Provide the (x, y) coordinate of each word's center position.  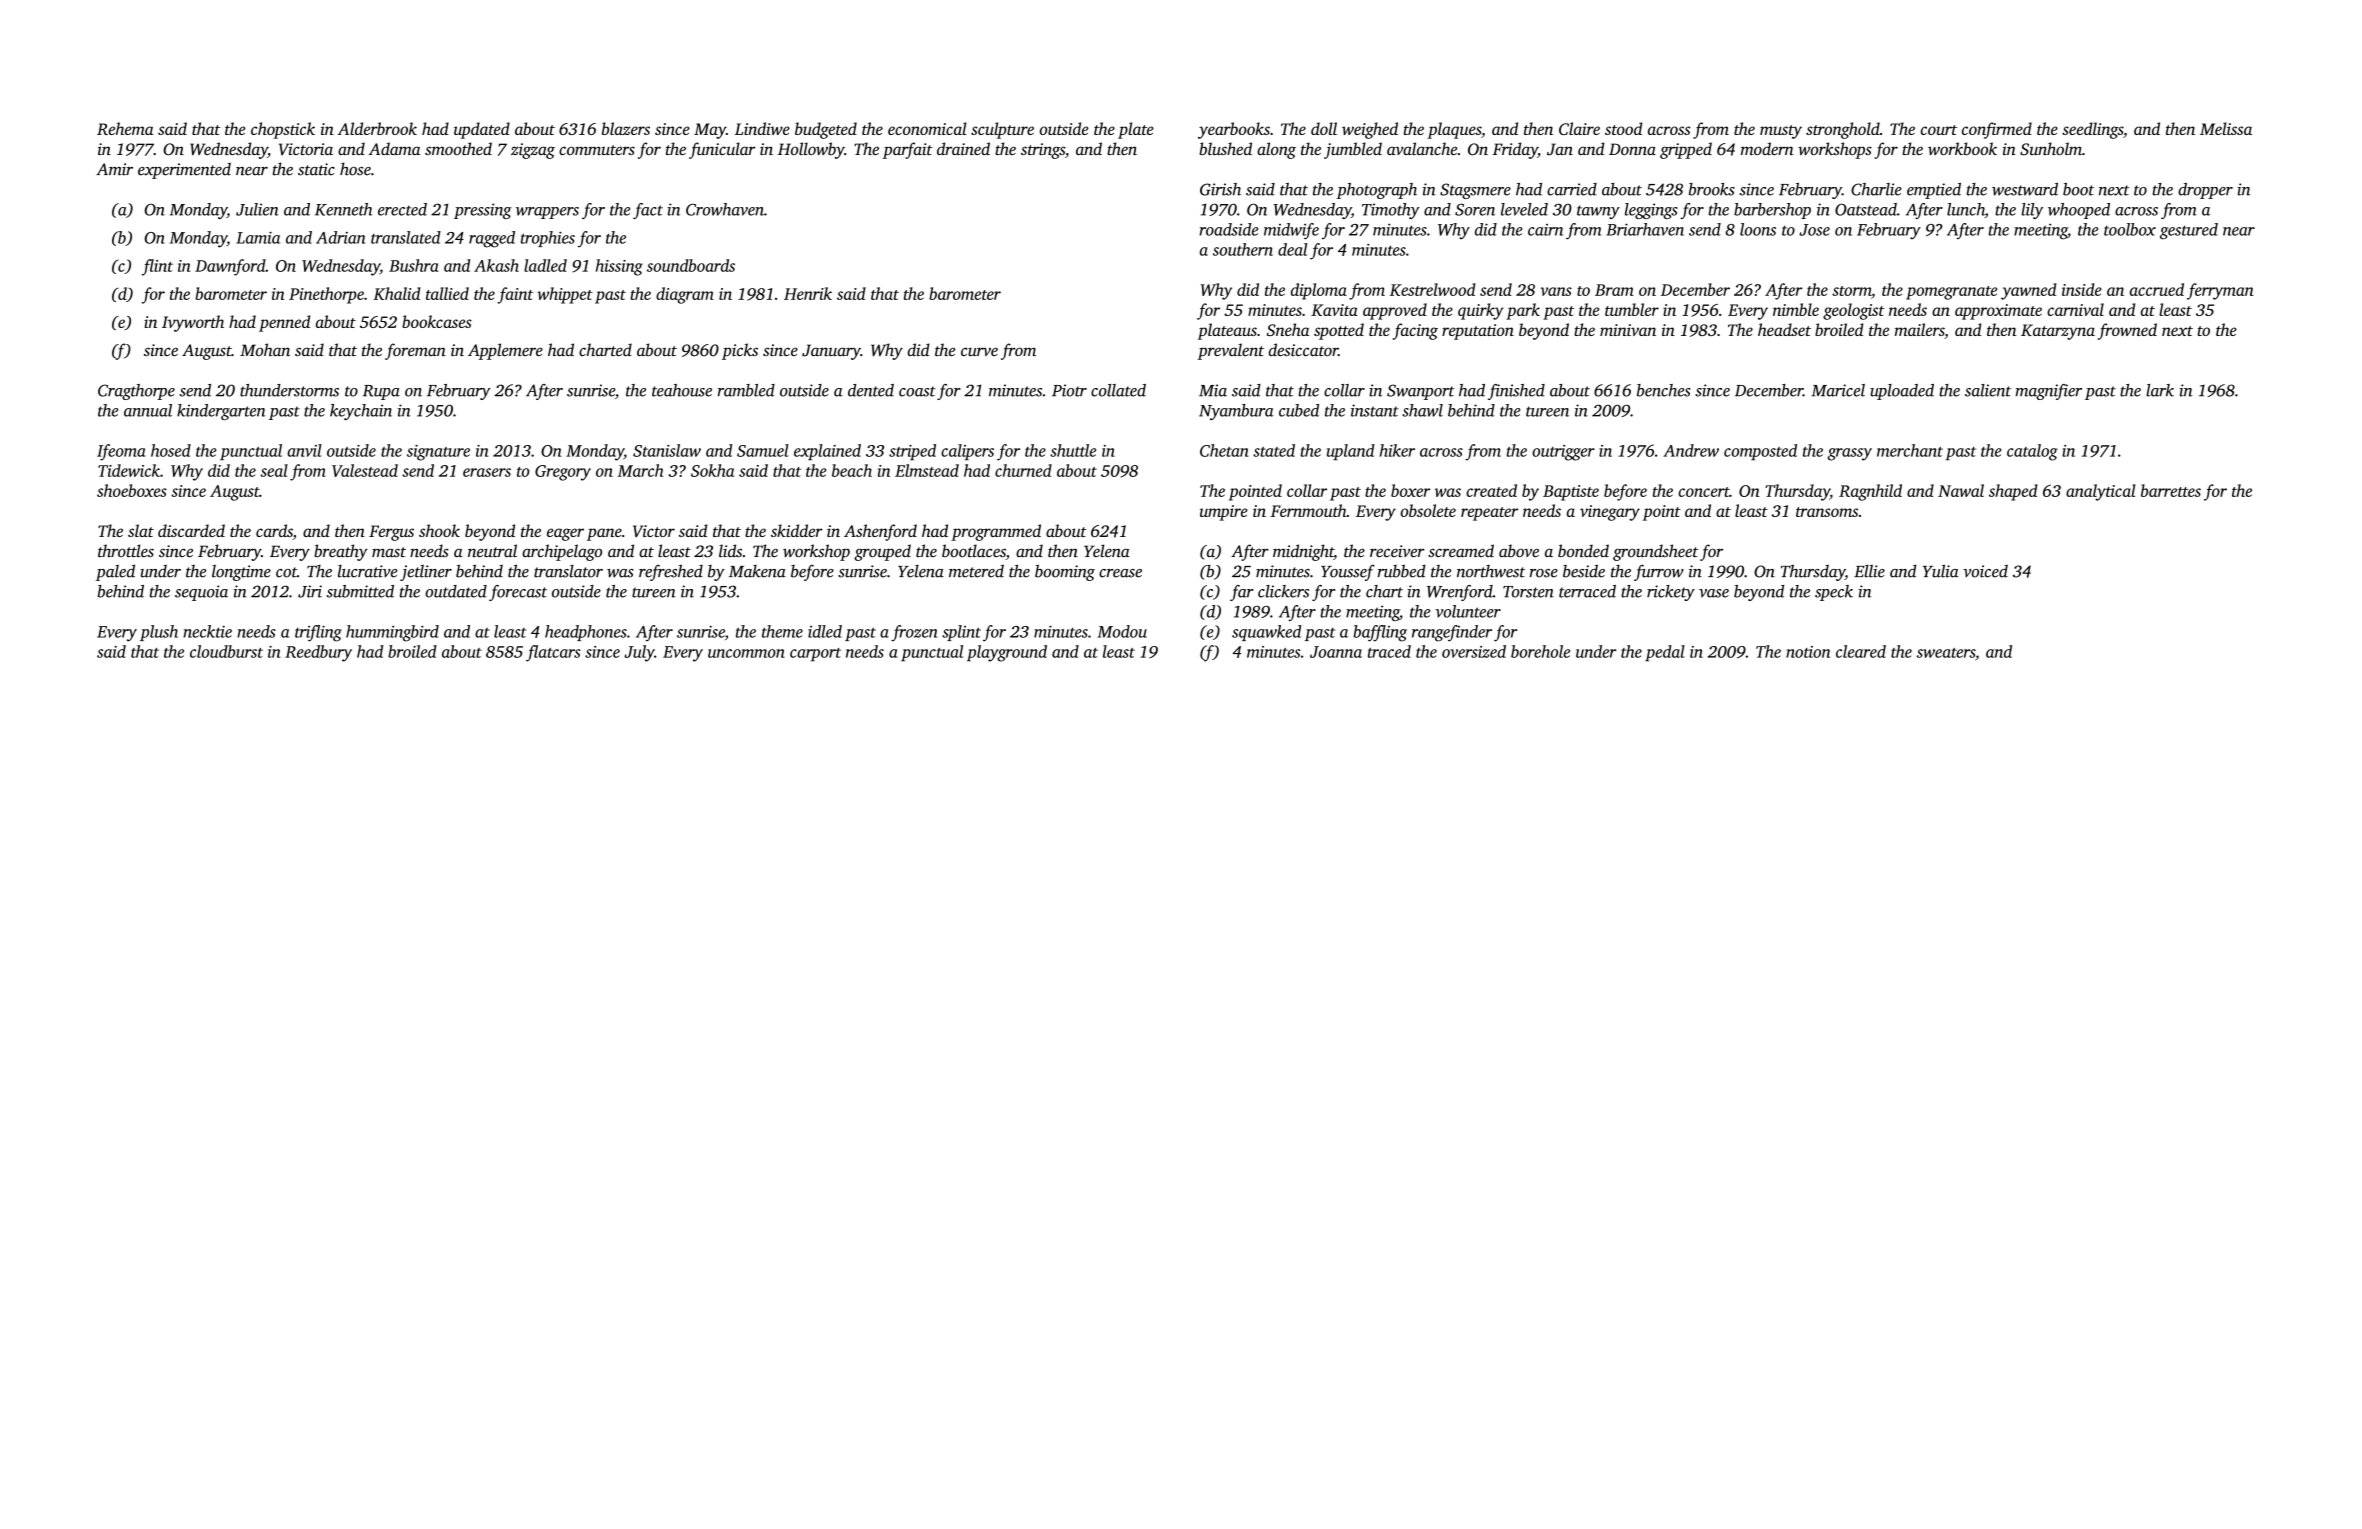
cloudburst (226, 651)
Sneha (1288, 329)
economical (927, 128)
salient (1988, 390)
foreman (415, 351)
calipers (967, 452)
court (1939, 130)
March (640, 470)
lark (2160, 390)
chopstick (283, 130)
